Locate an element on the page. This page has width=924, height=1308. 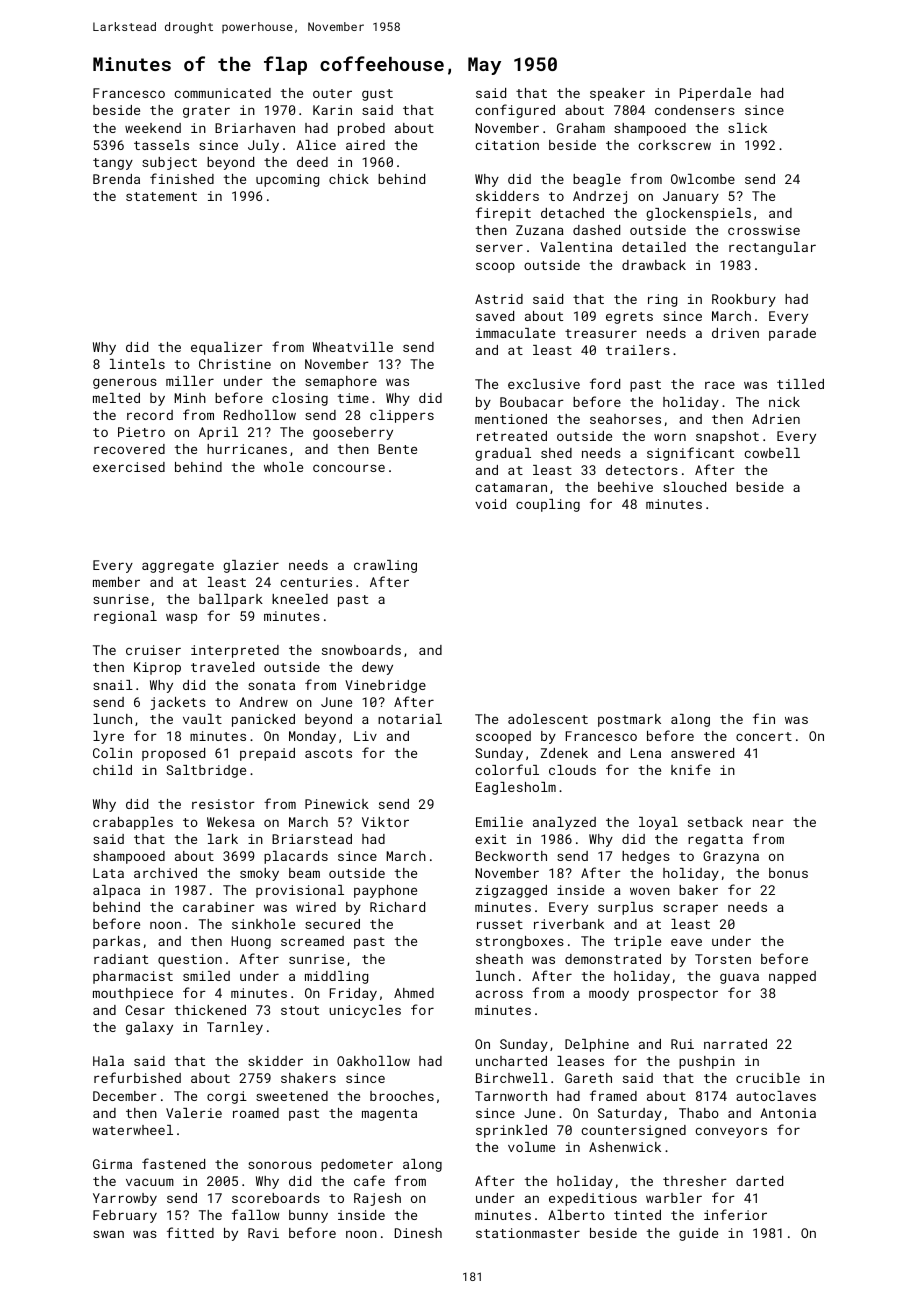
adolescent is located at coordinates (548, 719).
